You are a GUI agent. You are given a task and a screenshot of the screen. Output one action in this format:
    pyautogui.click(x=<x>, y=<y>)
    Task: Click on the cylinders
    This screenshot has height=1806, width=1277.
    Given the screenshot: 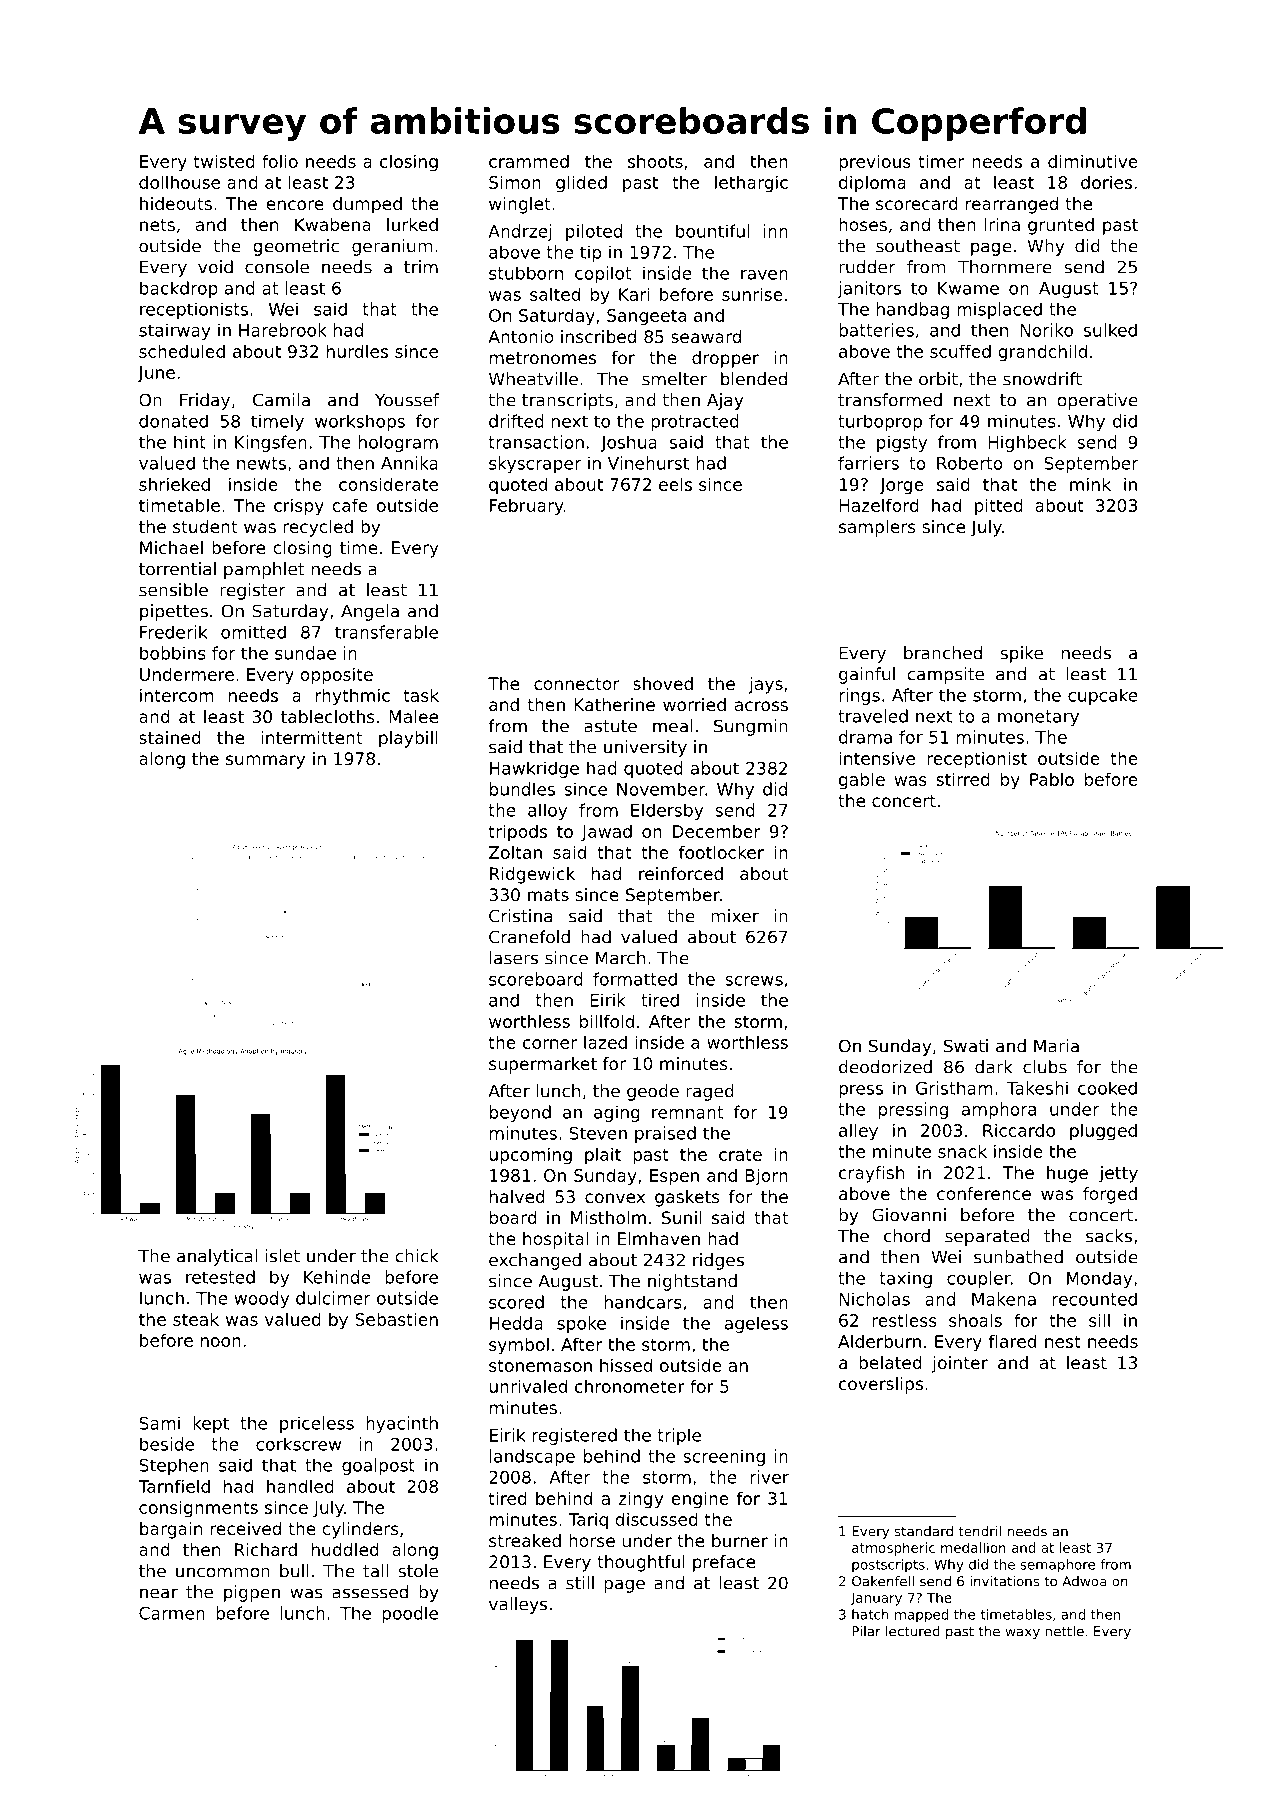 What is the action you would take?
    pyautogui.click(x=360, y=1530)
